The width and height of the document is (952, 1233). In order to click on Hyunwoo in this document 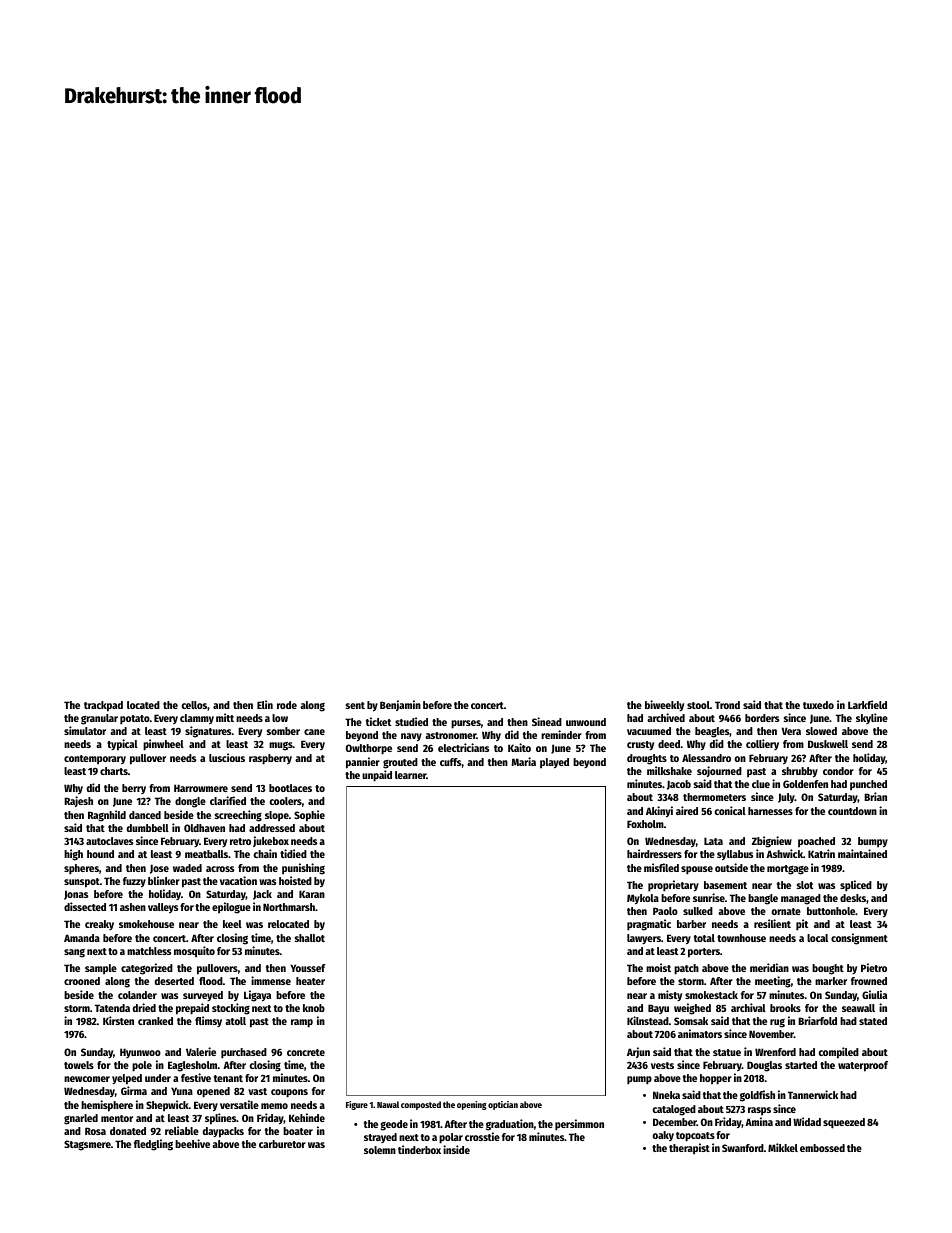, I will do `click(140, 1053)`.
